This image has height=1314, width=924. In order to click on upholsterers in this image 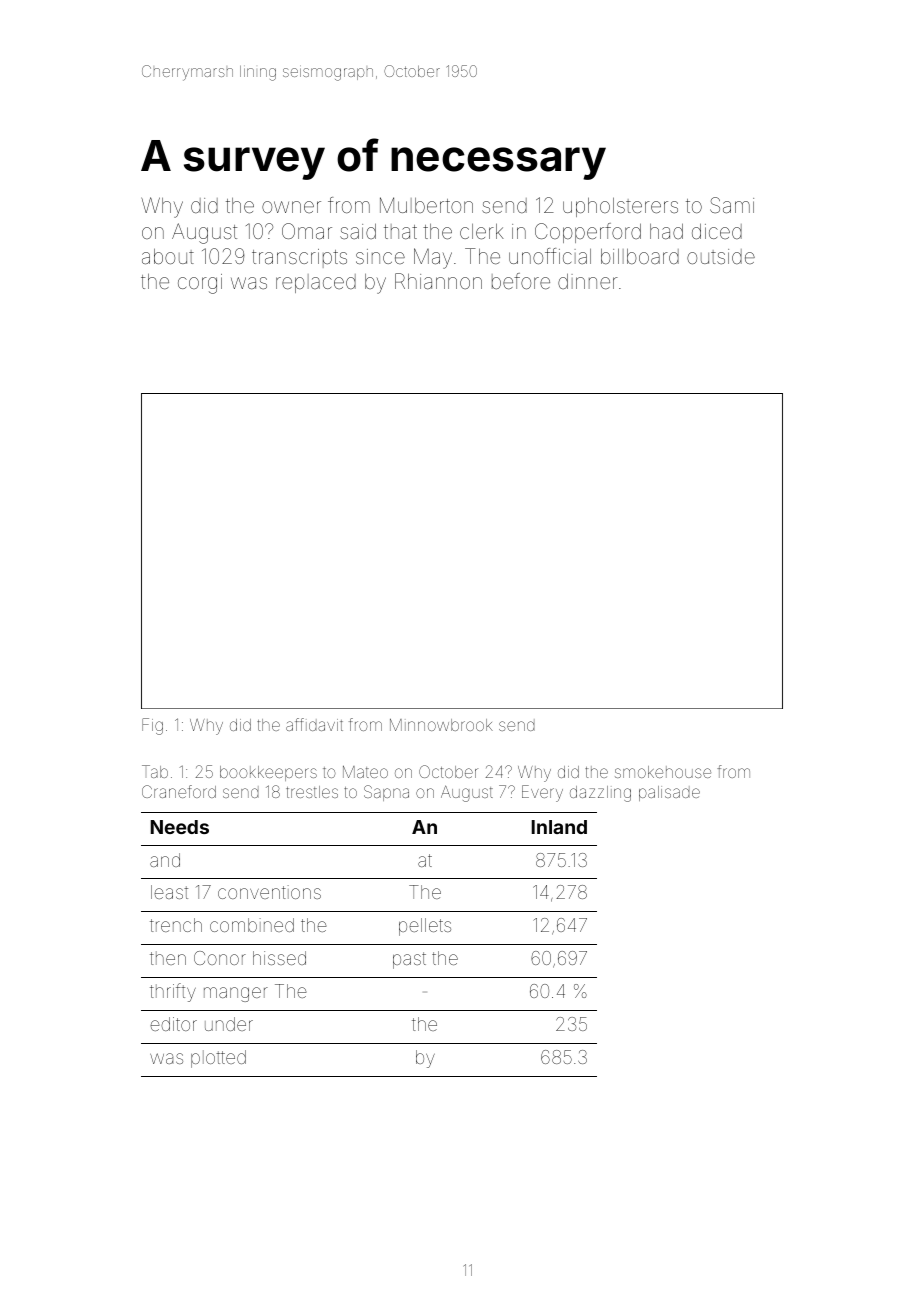, I will do `click(620, 207)`.
